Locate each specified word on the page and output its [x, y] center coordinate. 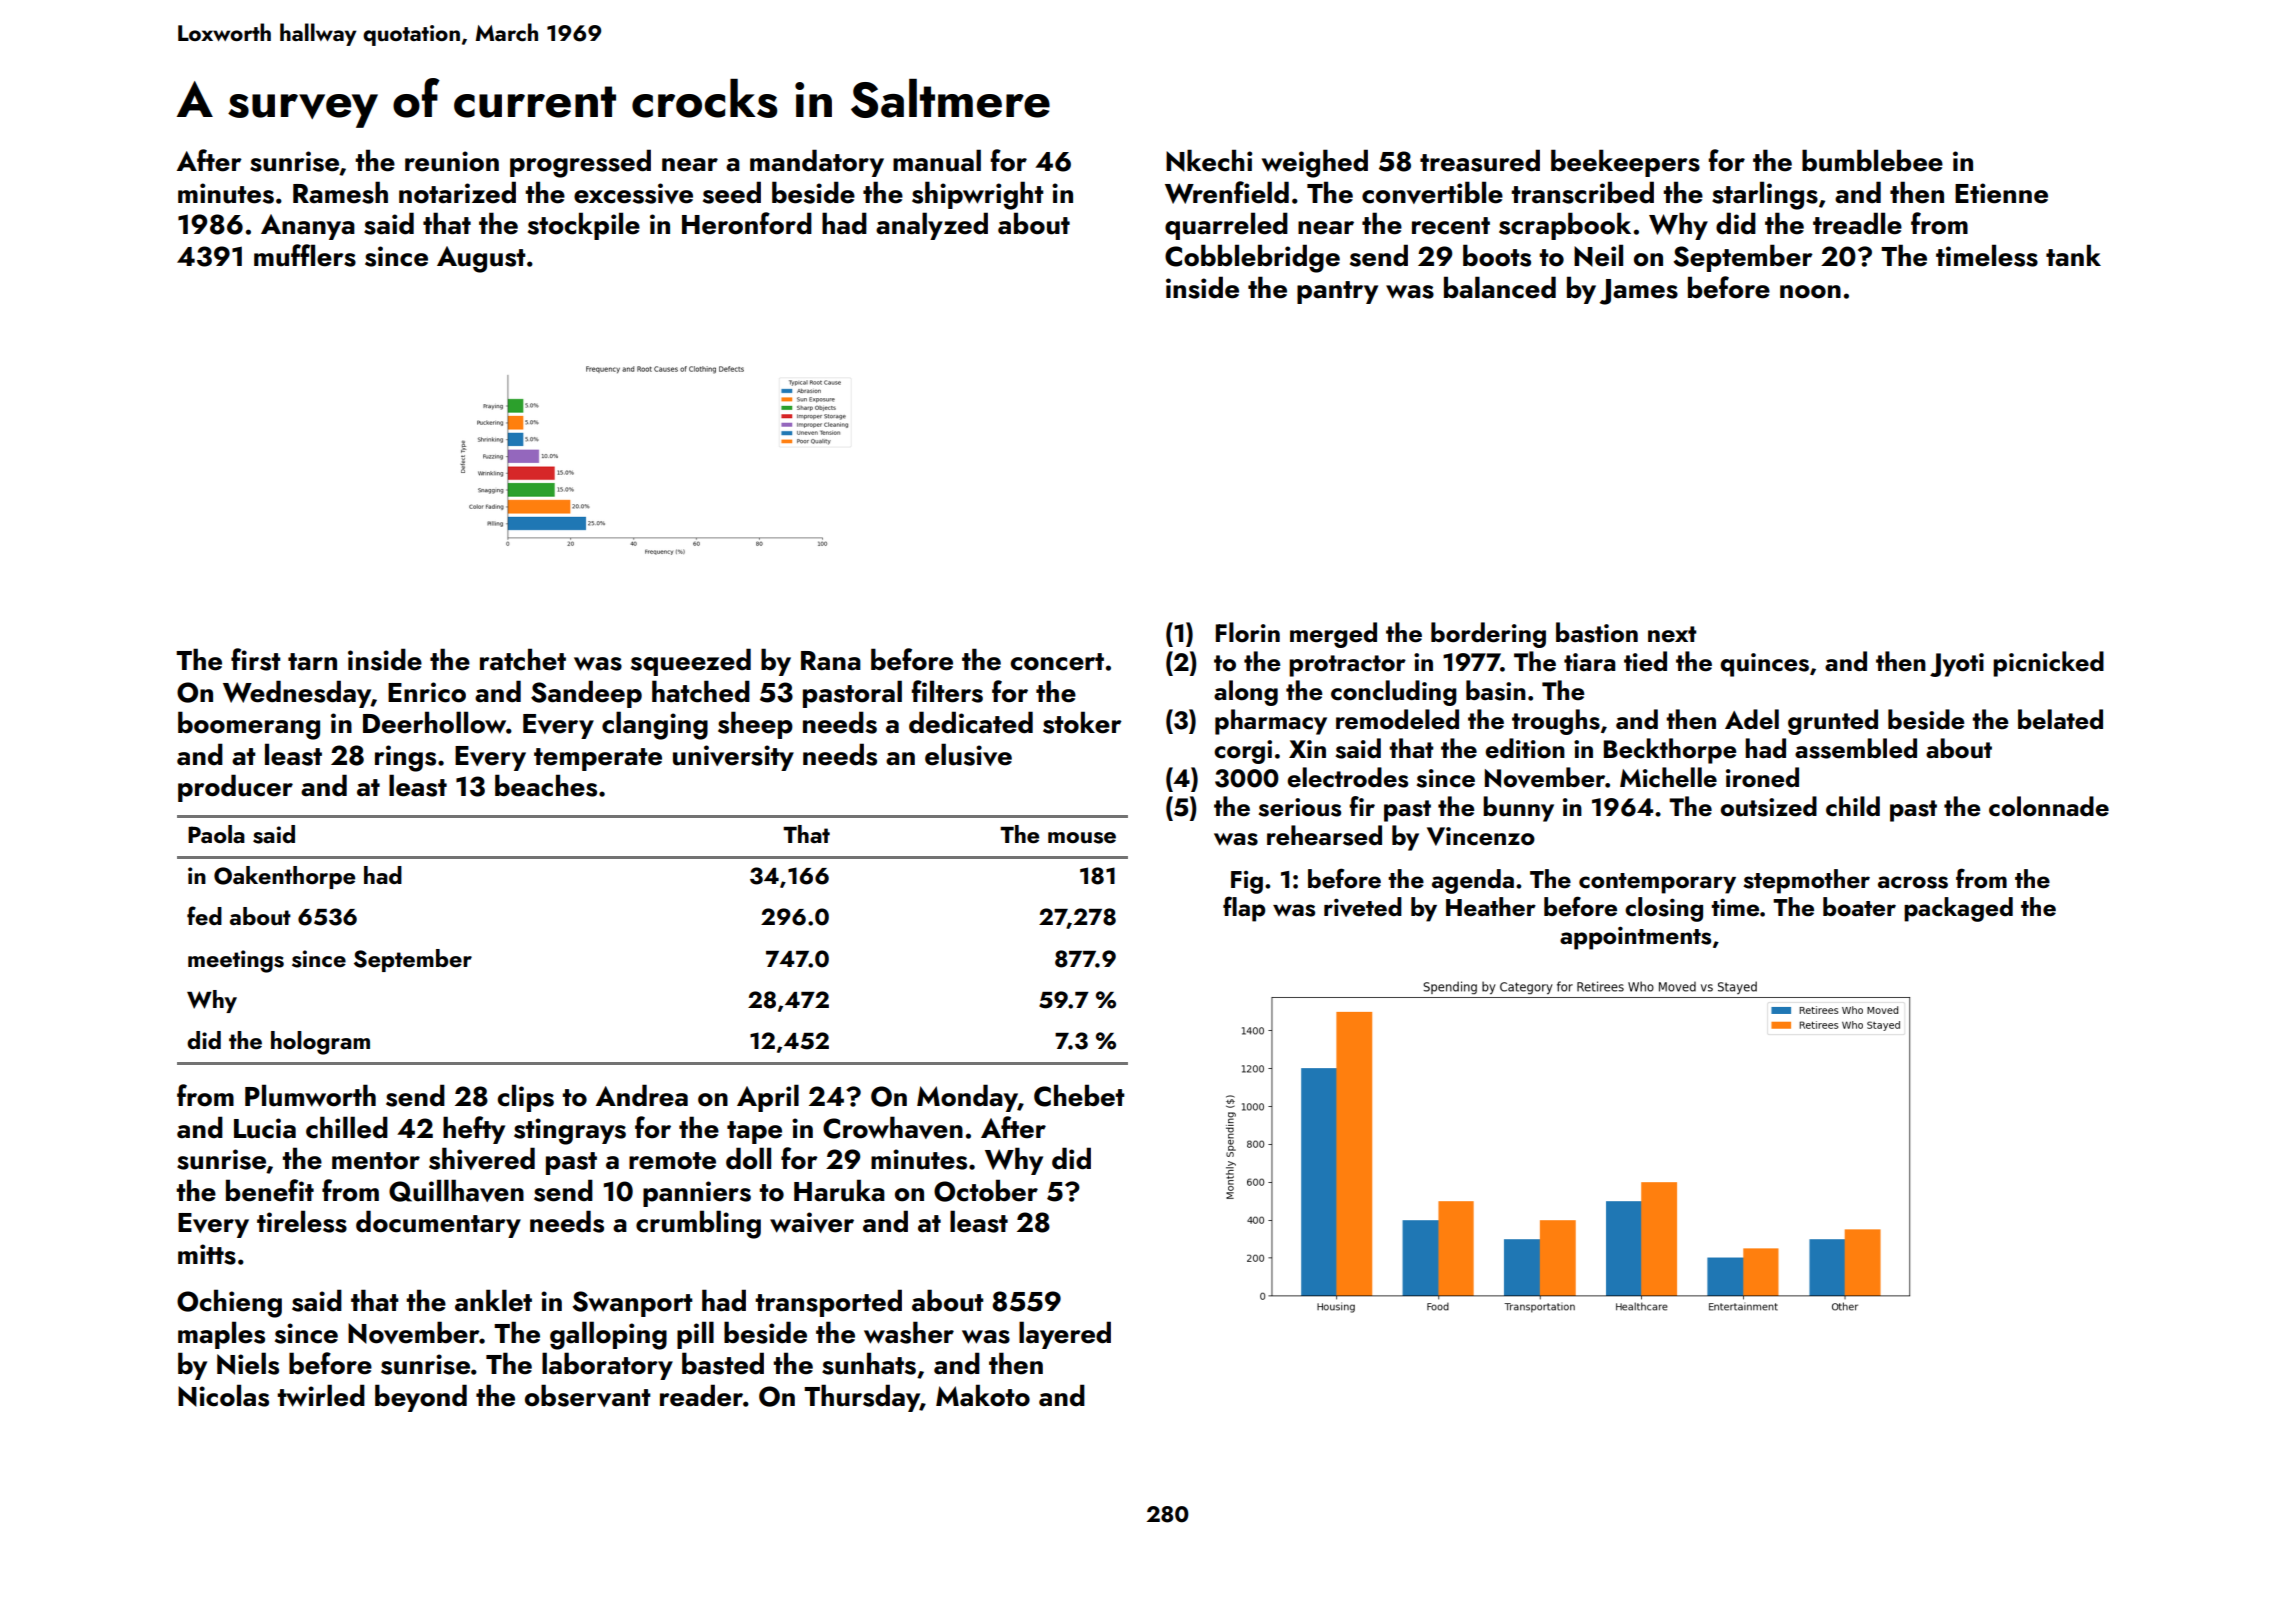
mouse [1082, 838]
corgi [1243, 752]
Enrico [427, 692]
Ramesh [340, 192]
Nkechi [1209, 160]
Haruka [839, 1190]
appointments [1635, 938]
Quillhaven [456, 1190]
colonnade [2049, 806]
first [256, 659]
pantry [1337, 292]
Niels [248, 1363]
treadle [1857, 223]
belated [2060, 719]
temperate [598, 759]
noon [1810, 292]
